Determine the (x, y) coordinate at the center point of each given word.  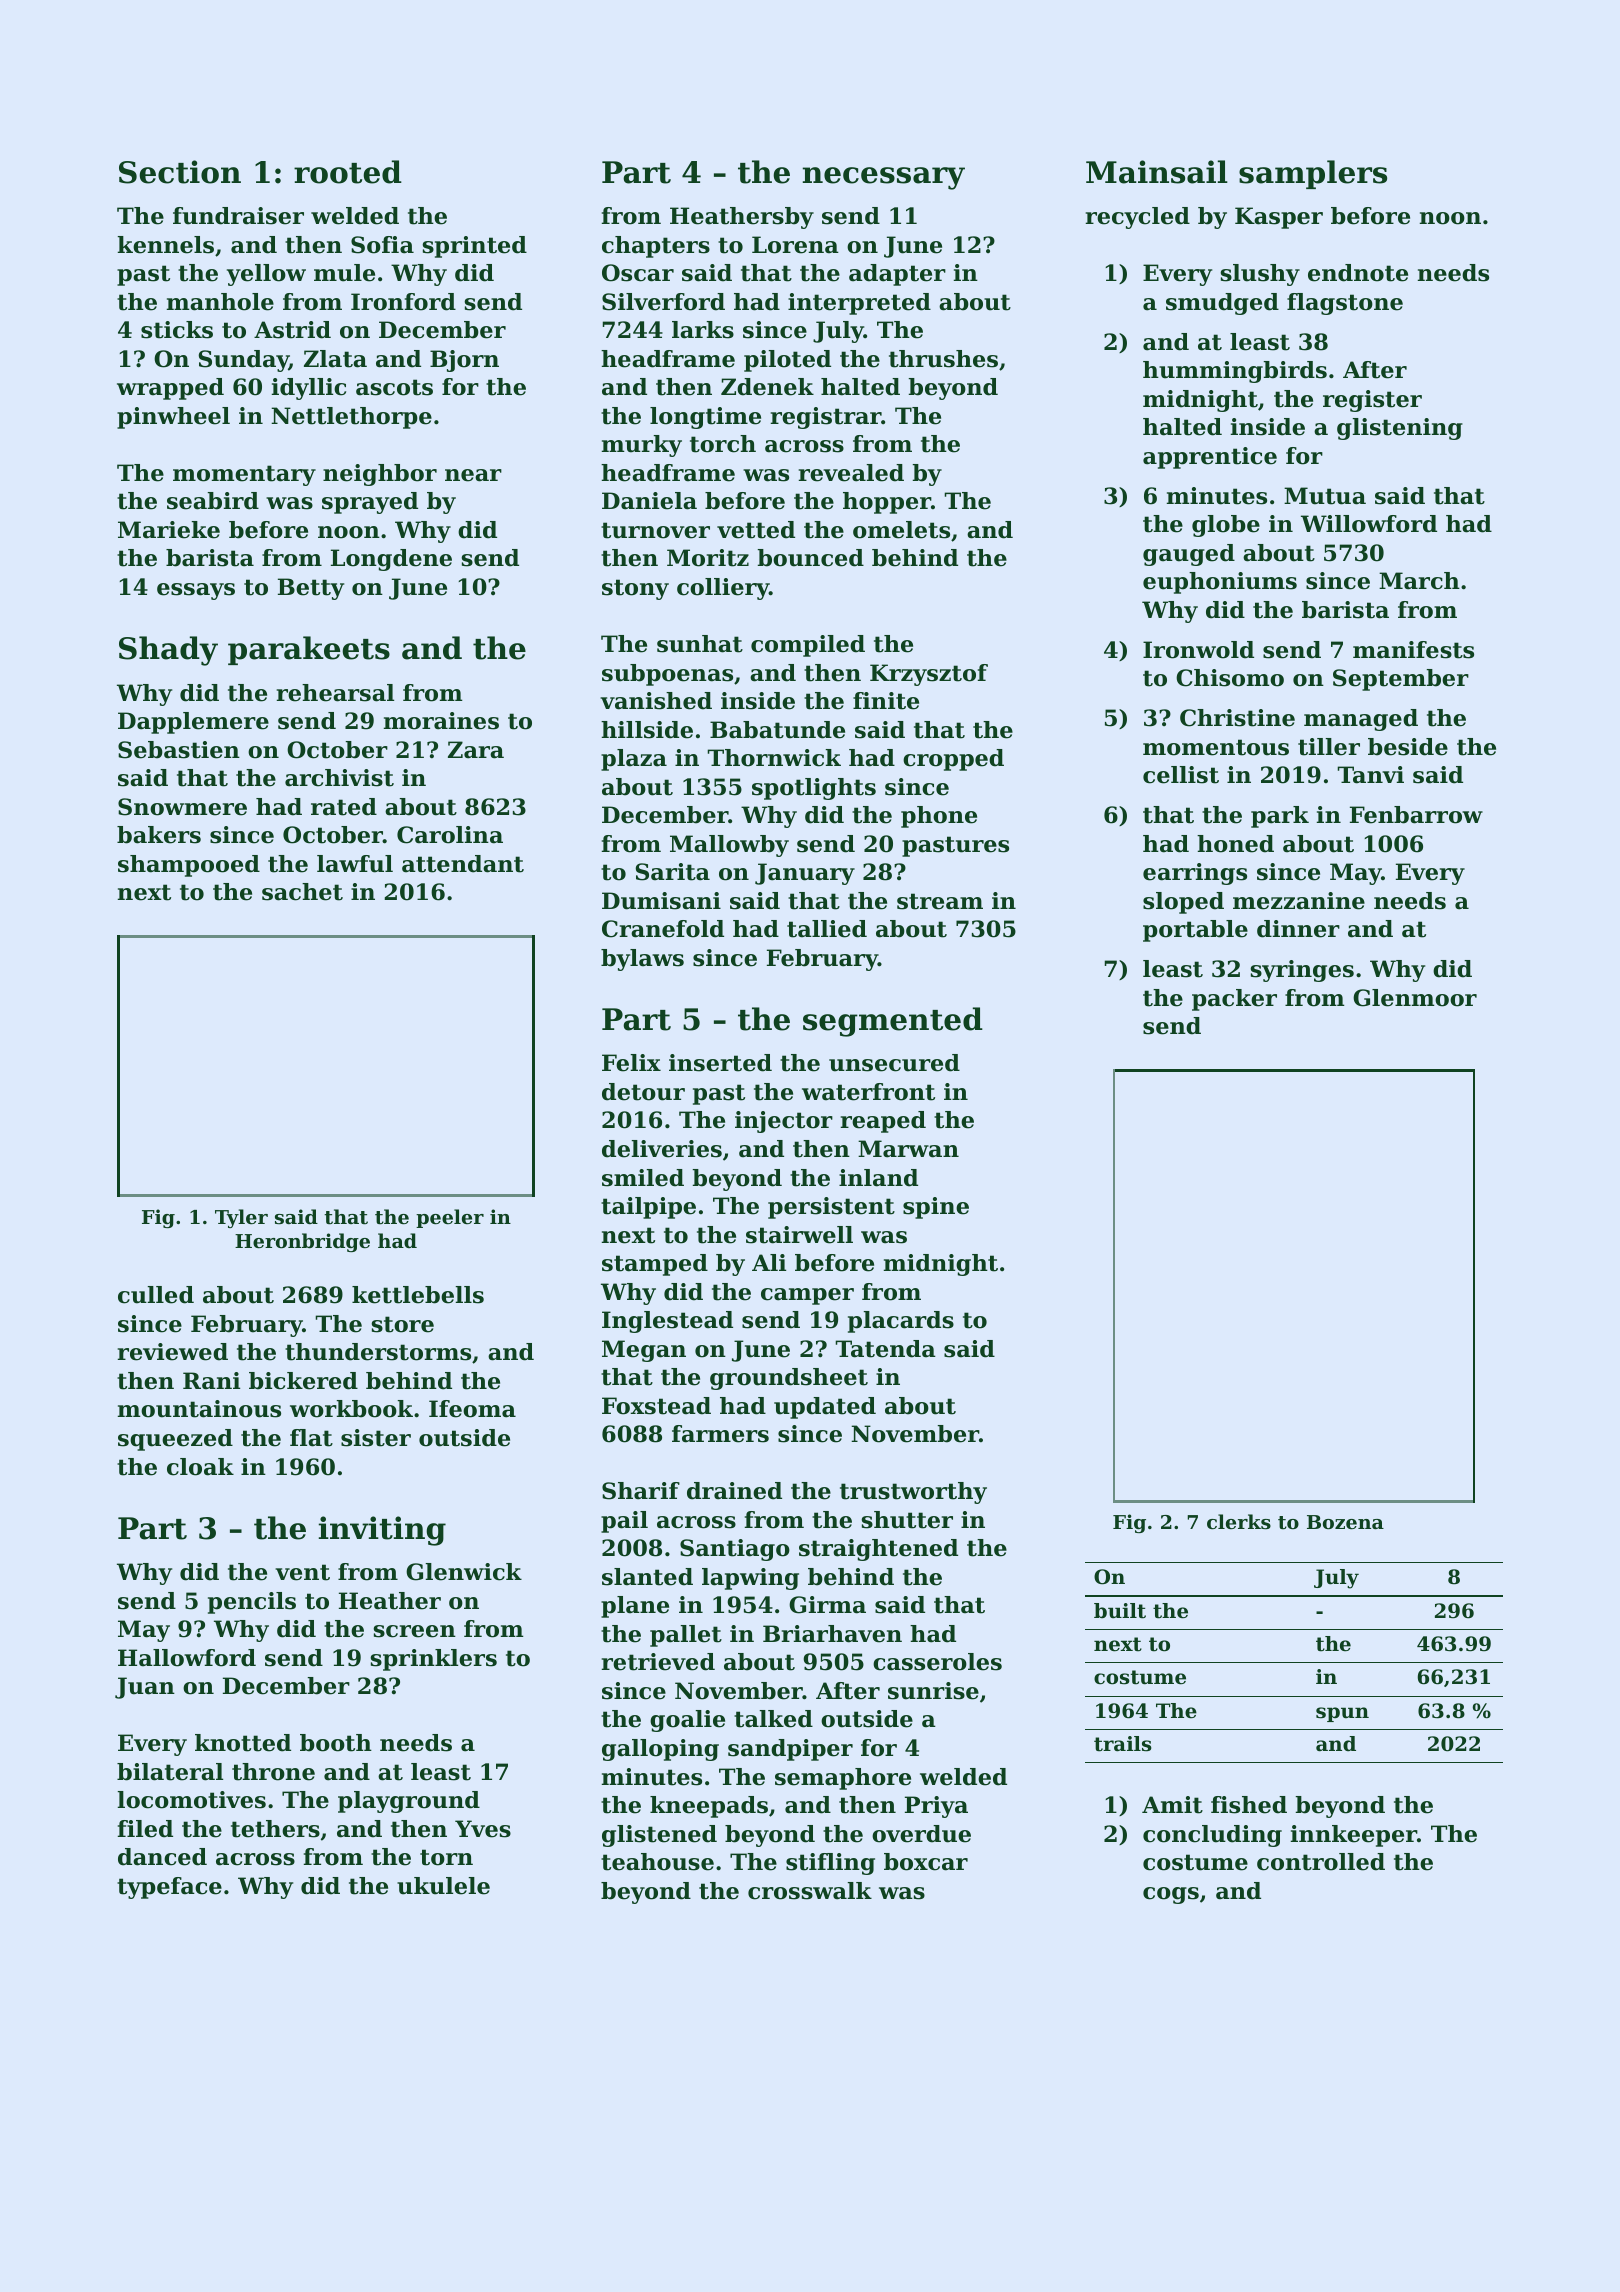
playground (409, 1802)
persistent (831, 1208)
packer (1234, 1000)
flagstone (1345, 304)
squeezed (175, 1440)
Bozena (1345, 1522)
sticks (177, 330)
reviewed (173, 1352)
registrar (826, 418)
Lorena (795, 245)
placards (901, 1322)
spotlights (814, 789)
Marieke (169, 530)
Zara (476, 750)
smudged (1222, 304)
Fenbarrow (1416, 815)
